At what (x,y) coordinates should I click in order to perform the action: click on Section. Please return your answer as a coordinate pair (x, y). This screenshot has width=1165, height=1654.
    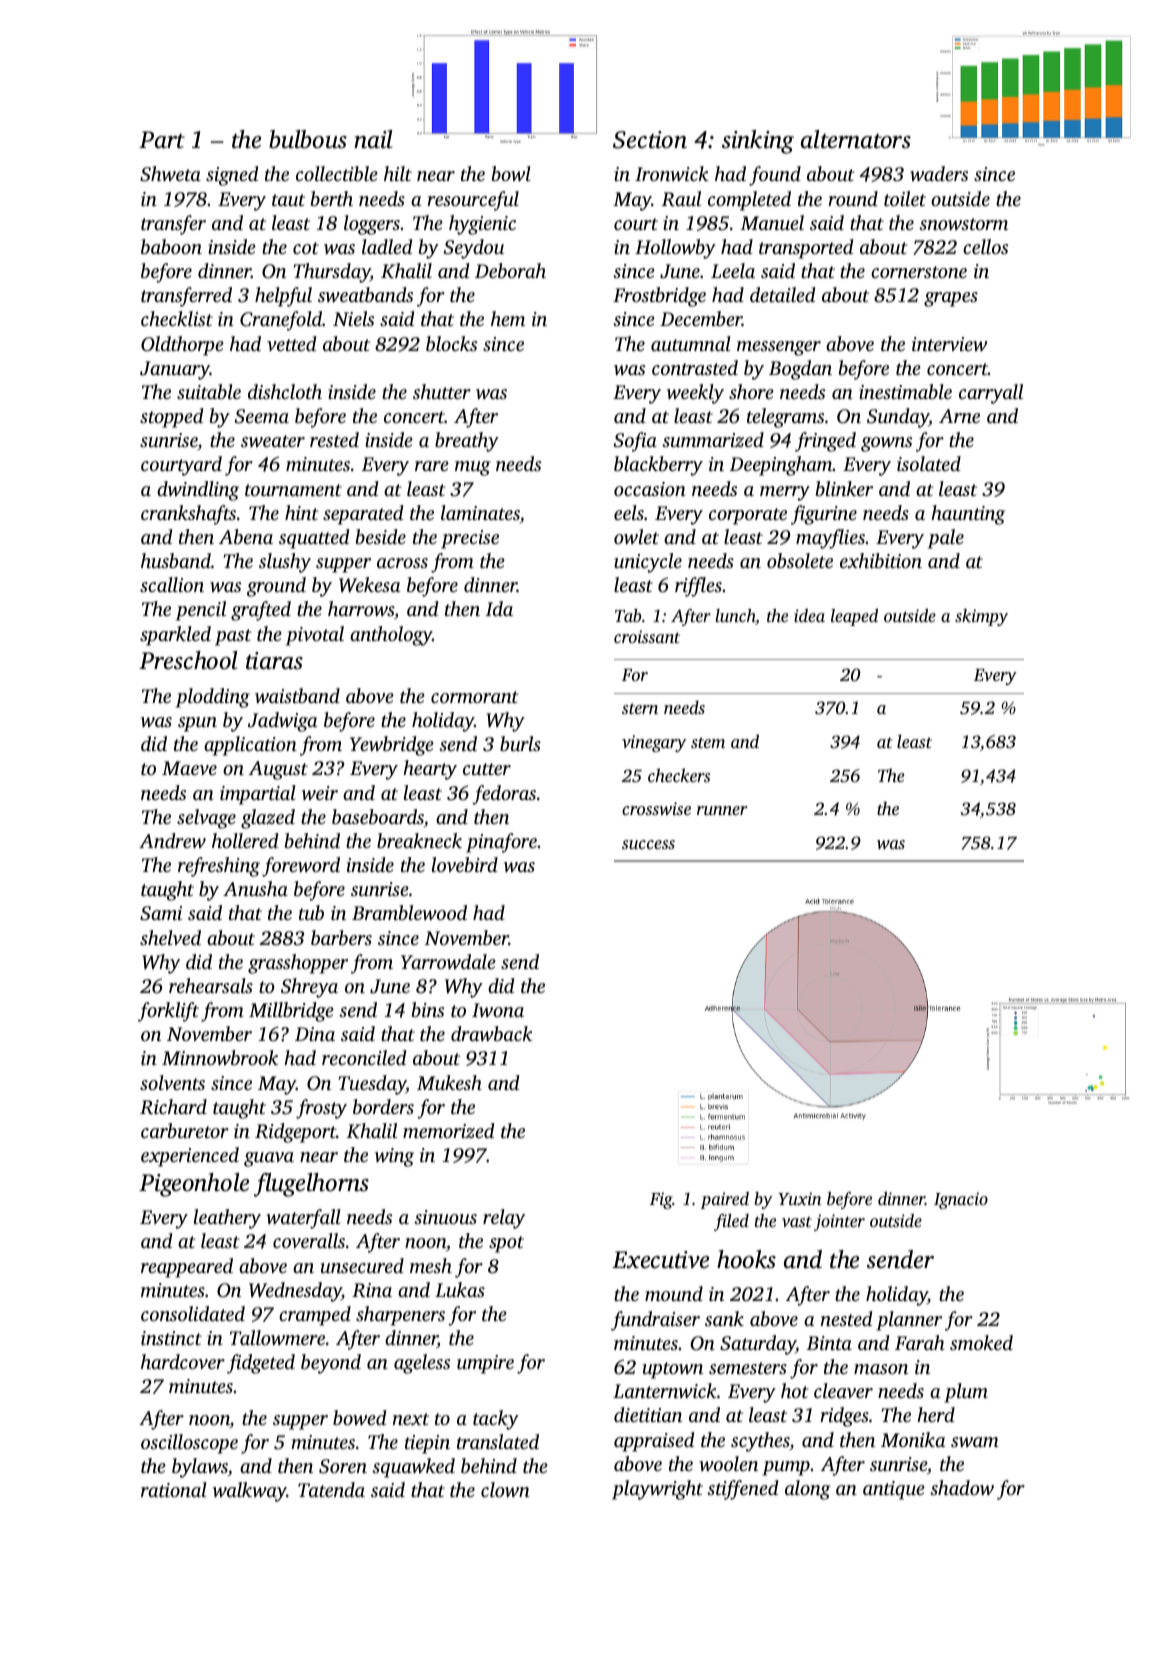
    Looking at the image, I should click on (650, 140).
